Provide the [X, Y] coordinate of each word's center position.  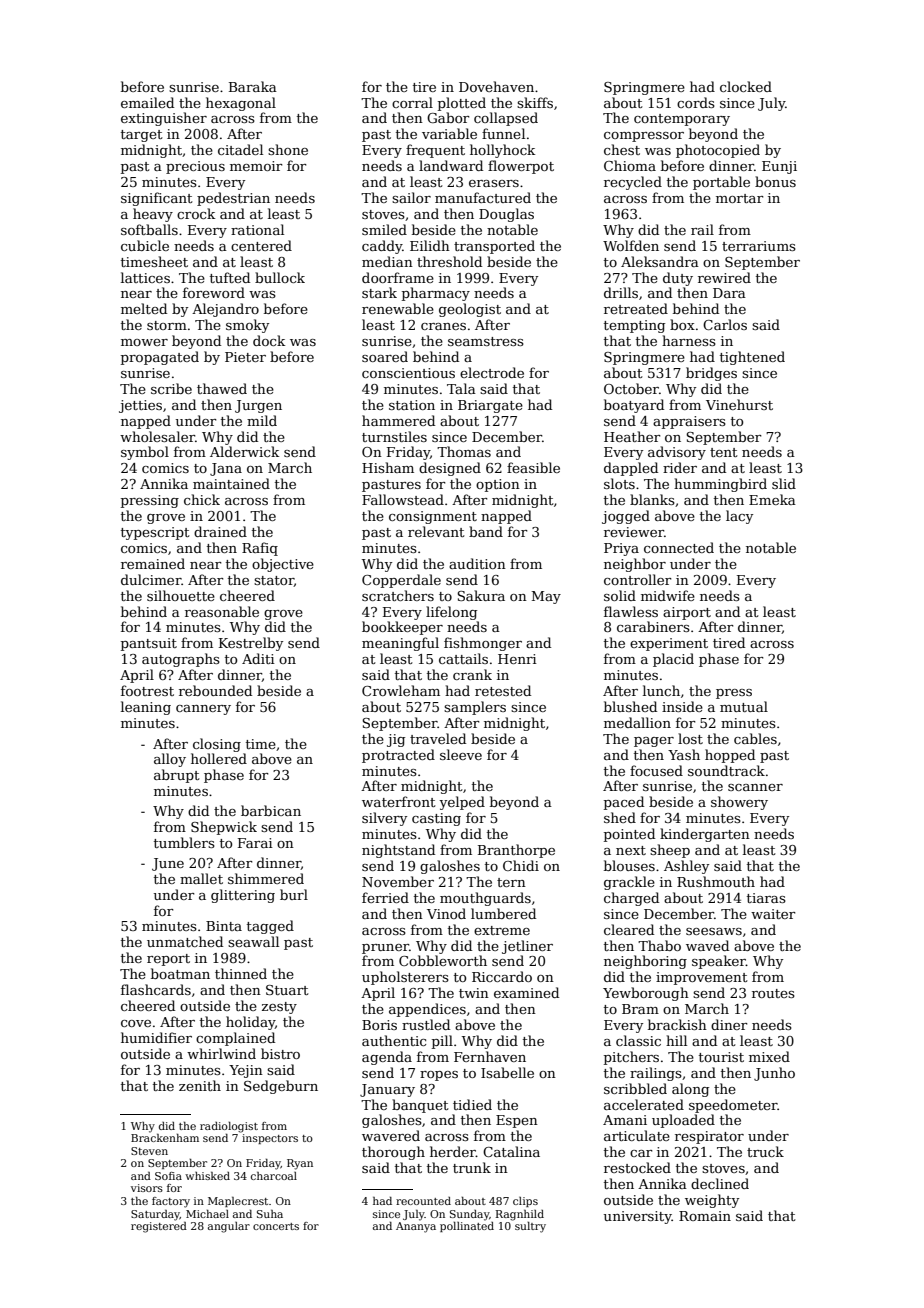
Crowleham [401, 690]
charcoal [274, 1176]
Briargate [490, 406]
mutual [744, 706]
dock [269, 340]
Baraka [253, 86]
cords [696, 102]
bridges [711, 374]
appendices [427, 1010]
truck [765, 1151]
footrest [147, 690]
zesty [279, 1008]
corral [412, 102]
